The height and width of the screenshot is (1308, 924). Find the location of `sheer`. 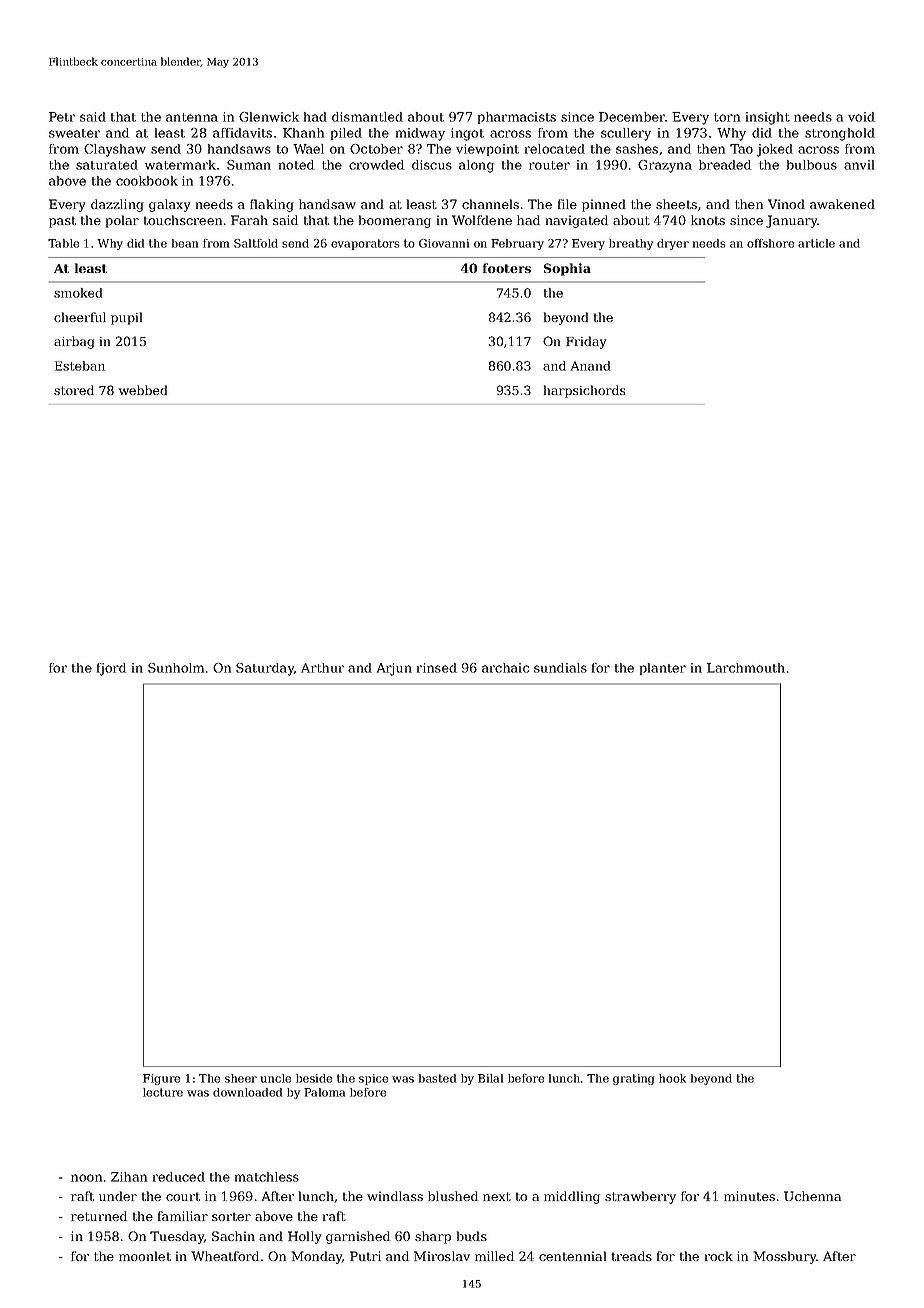

sheer is located at coordinates (241, 1078).
